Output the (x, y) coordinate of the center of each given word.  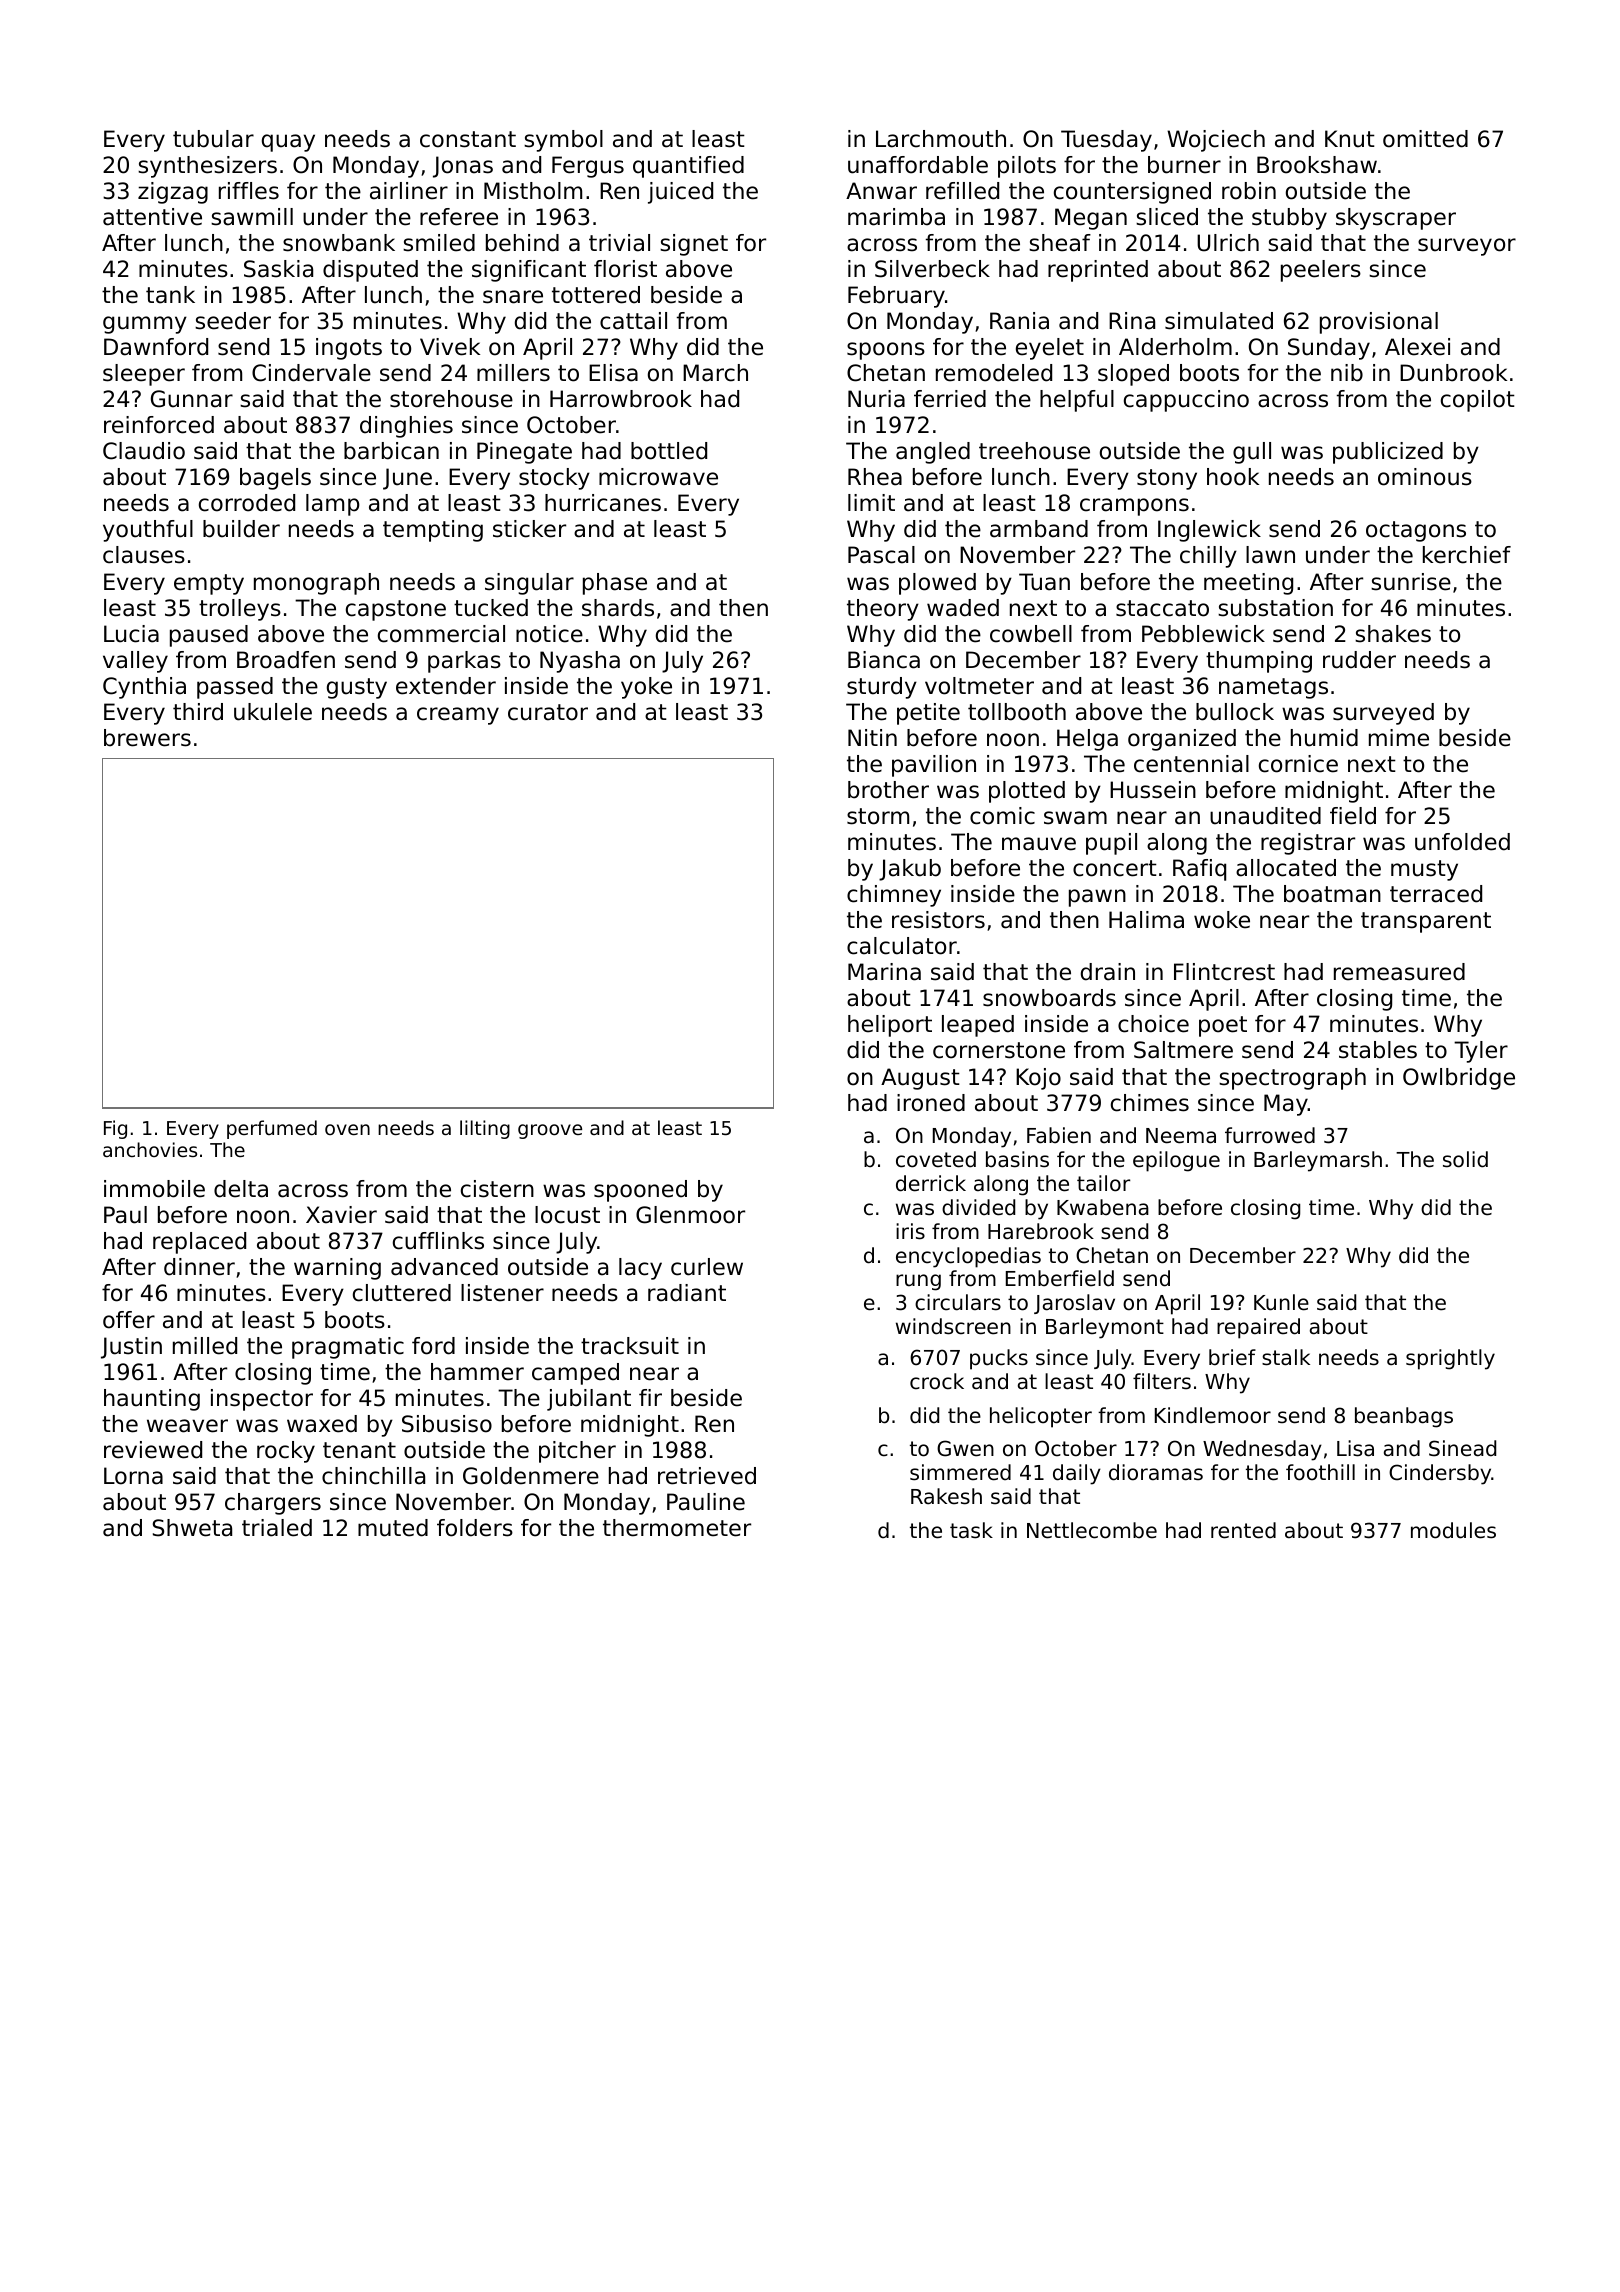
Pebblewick (1203, 634)
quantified (688, 167)
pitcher (577, 1452)
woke (1222, 920)
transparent (1426, 922)
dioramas (1156, 1472)
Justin (131, 1348)
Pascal (881, 555)
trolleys (240, 610)
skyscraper (1396, 219)
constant (468, 139)
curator (548, 712)
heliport (890, 1026)
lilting (485, 1129)
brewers (147, 738)
